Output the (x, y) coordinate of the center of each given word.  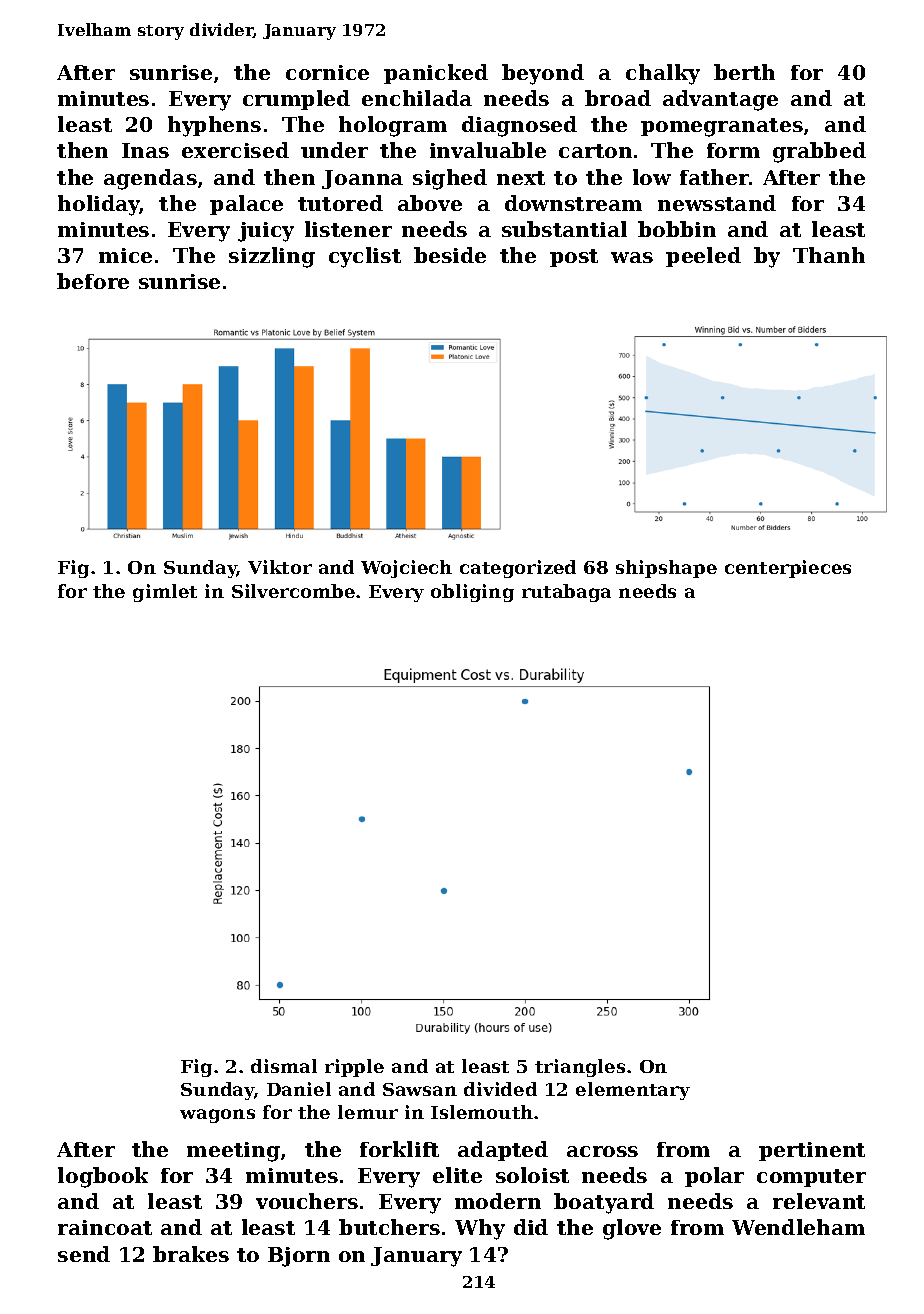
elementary (633, 1091)
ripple (354, 1068)
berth (744, 72)
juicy (266, 232)
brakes (191, 1254)
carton (595, 151)
